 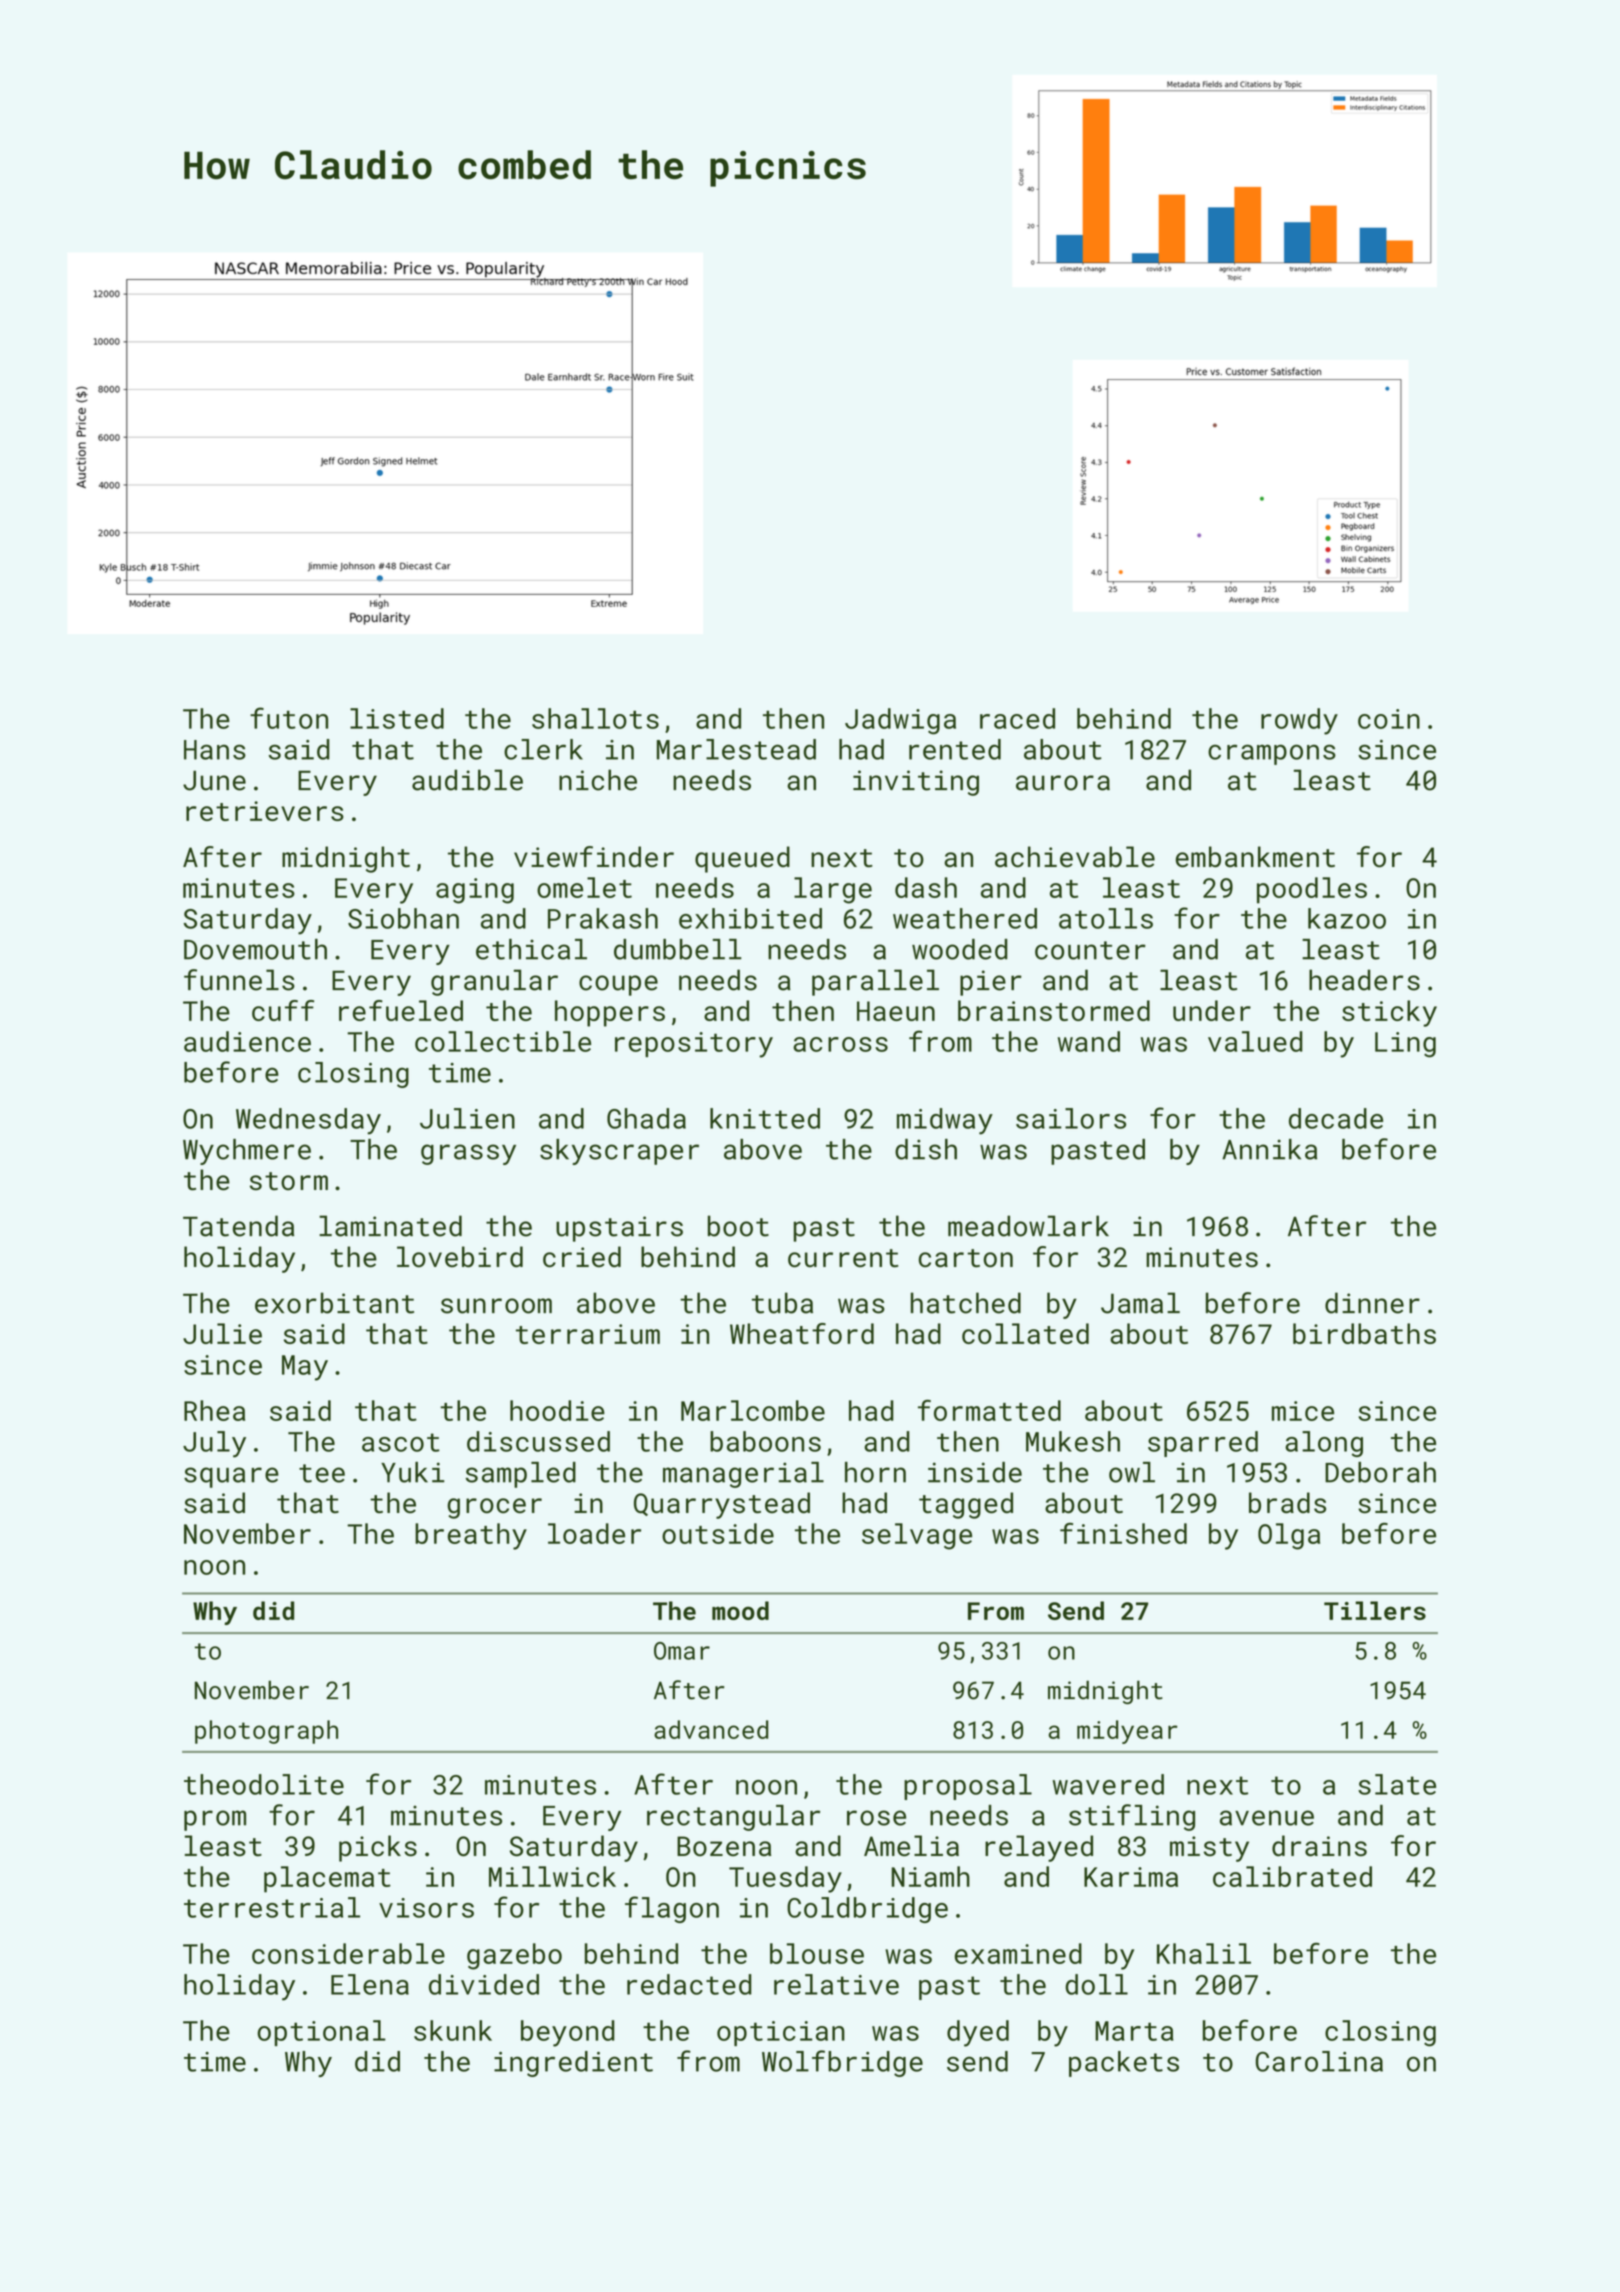 What do you see at coordinates (1319, 2061) in the image?
I see `Carolina` at bounding box center [1319, 2061].
